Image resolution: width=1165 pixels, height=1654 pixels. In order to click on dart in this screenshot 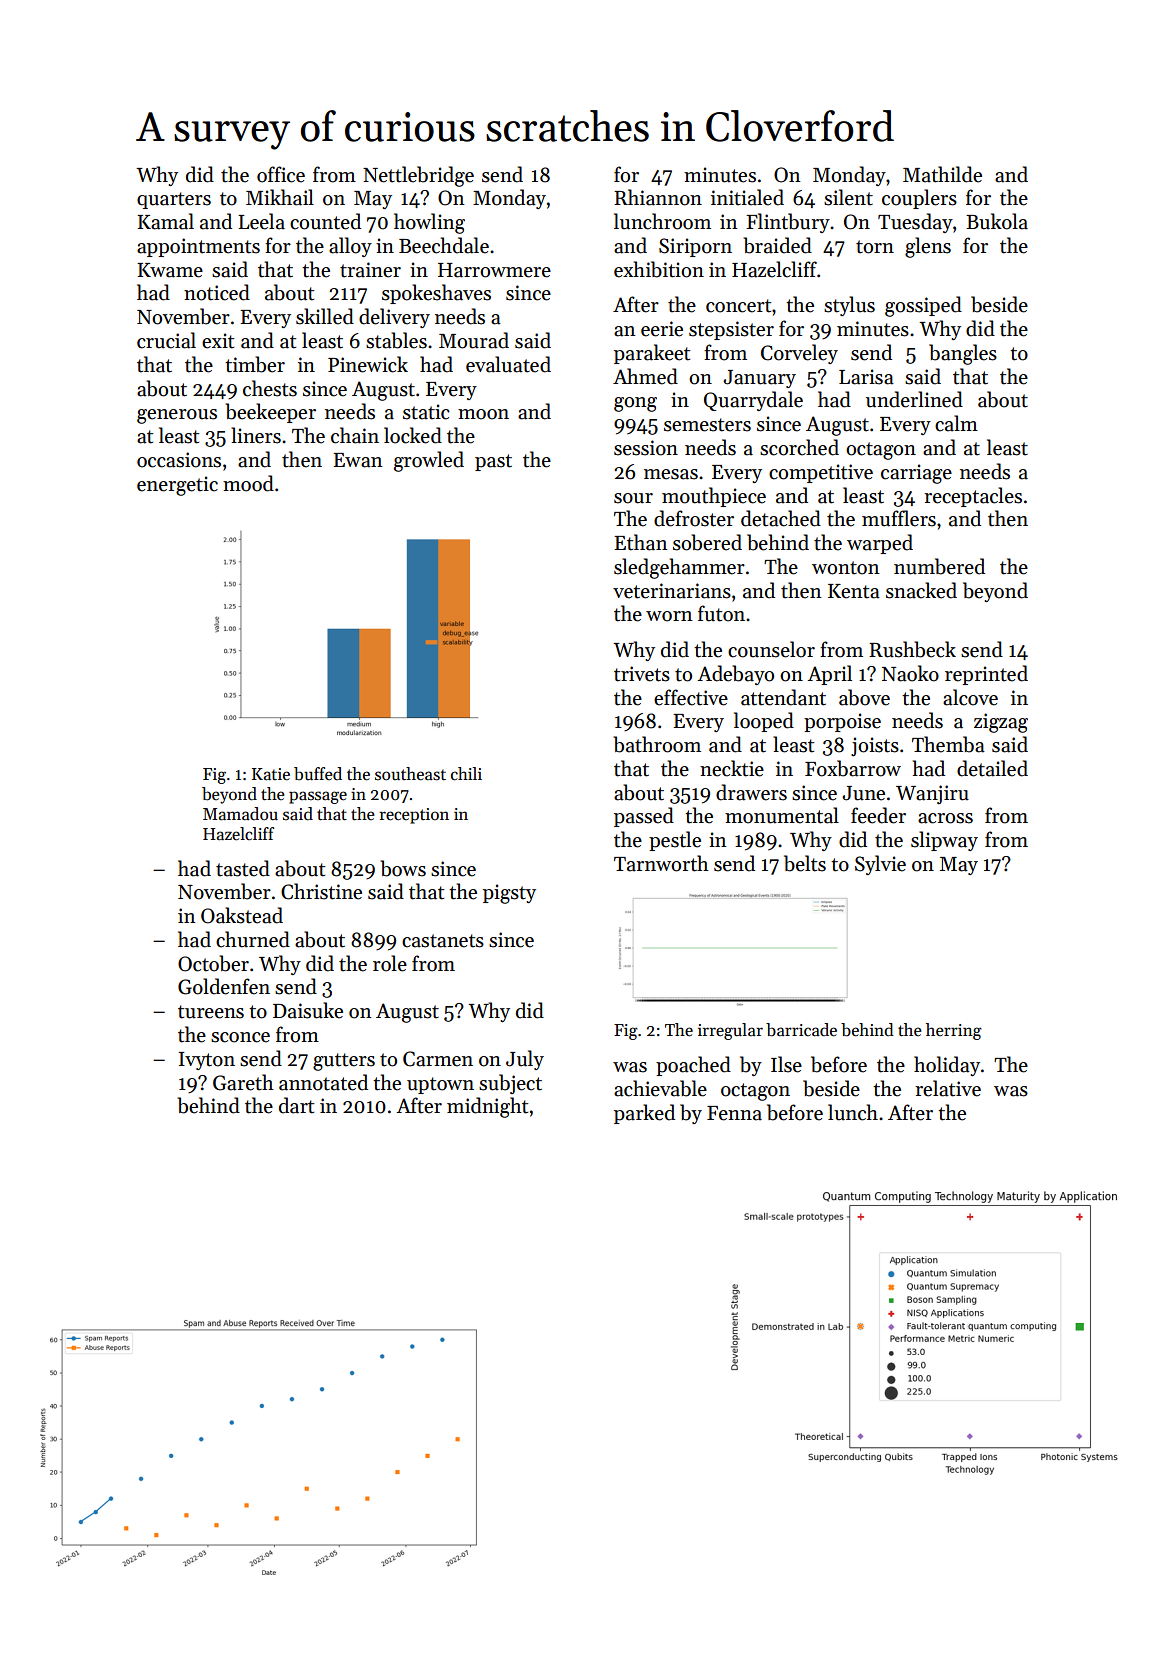, I will do `click(296, 1105)`.
